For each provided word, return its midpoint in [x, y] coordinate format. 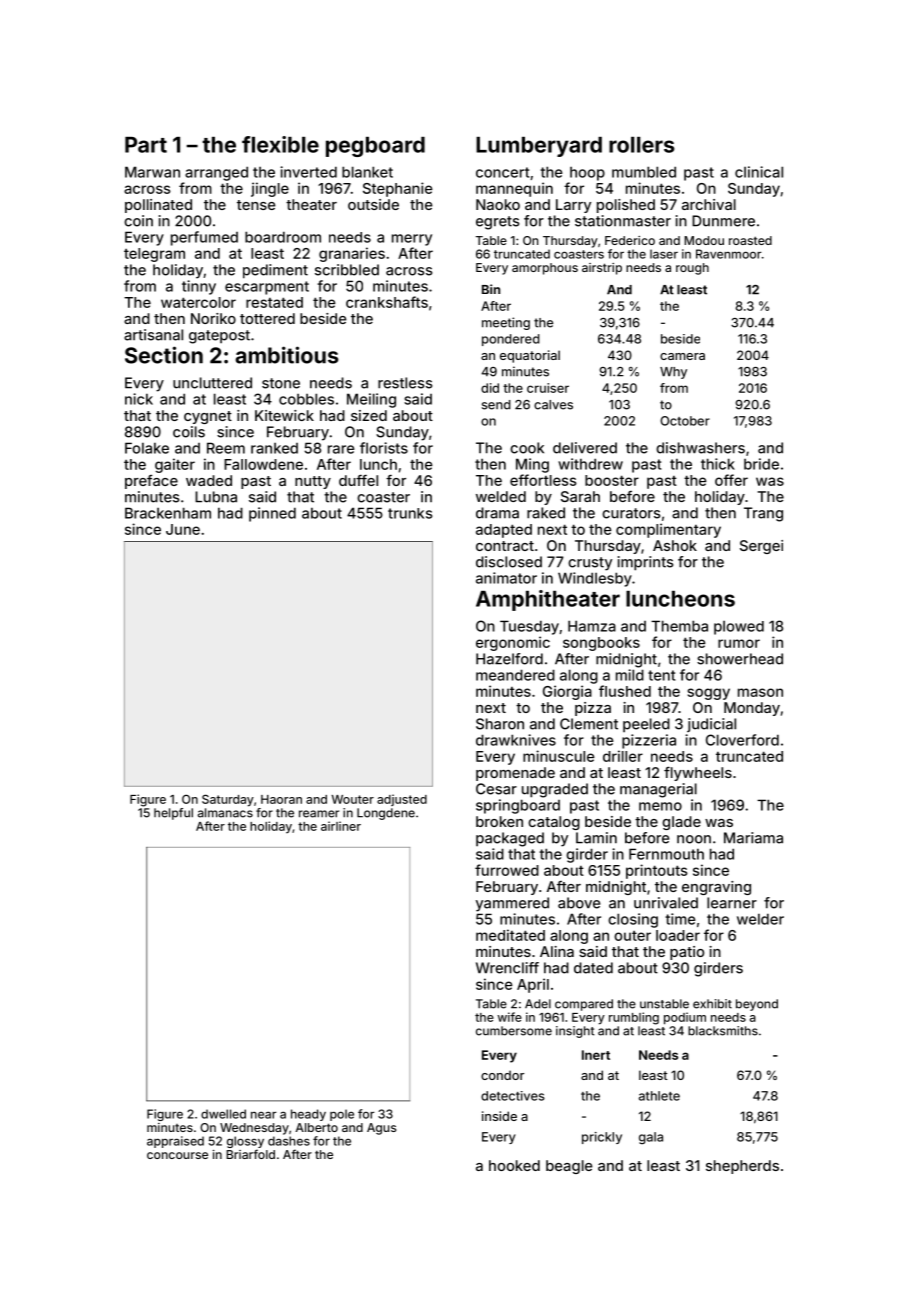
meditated [510, 935]
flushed [625, 691]
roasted [750, 240]
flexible [280, 144]
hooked [514, 1165]
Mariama [753, 838]
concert [502, 172]
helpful [173, 814]
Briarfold [250, 1154]
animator [506, 578]
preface [151, 482]
